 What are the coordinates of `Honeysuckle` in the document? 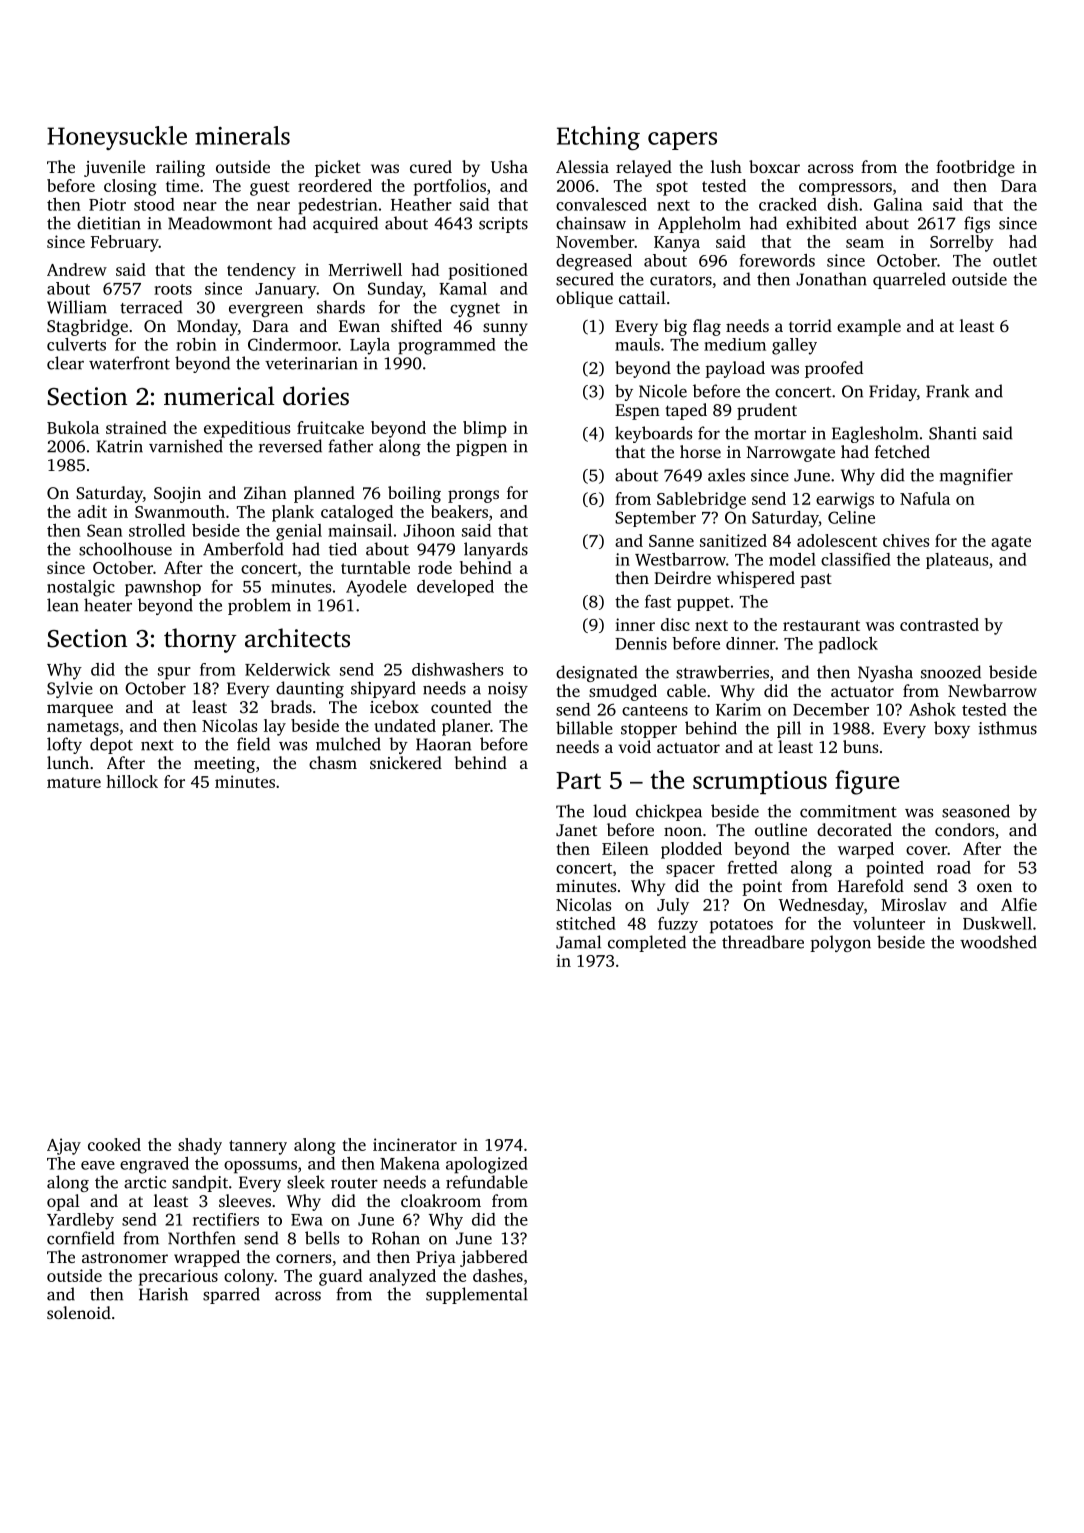 It's located at (117, 138).
